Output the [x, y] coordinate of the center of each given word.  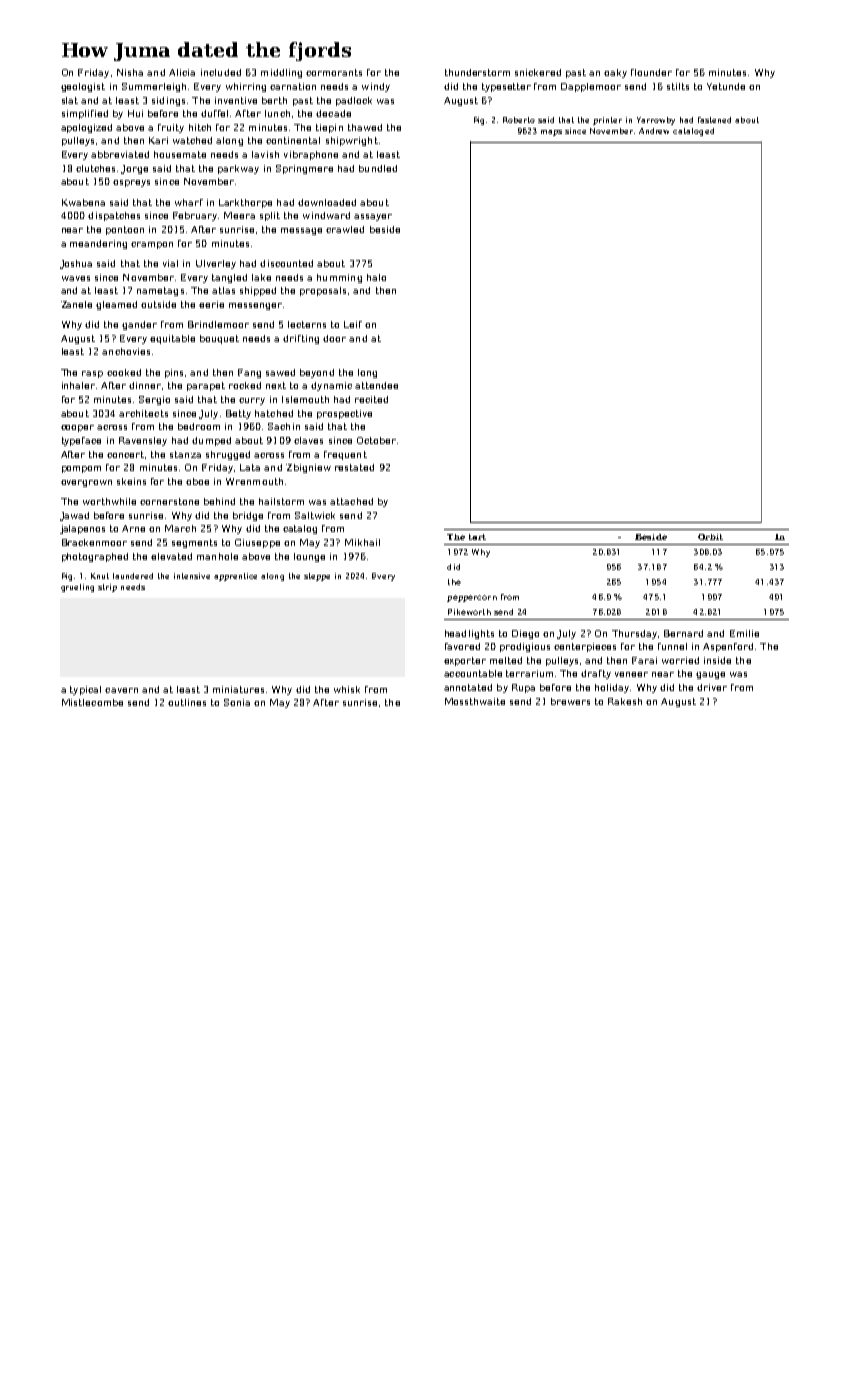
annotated [468, 687]
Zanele [76, 304]
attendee [376, 385]
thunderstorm [477, 72]
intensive [192, 576]
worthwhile [109, 501]
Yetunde [726, 86]
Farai [644, 660]
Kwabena [83, 202]
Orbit [710, 537]
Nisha [130, 72]
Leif [353, 324]
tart [477, 537]
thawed [365, 127]
